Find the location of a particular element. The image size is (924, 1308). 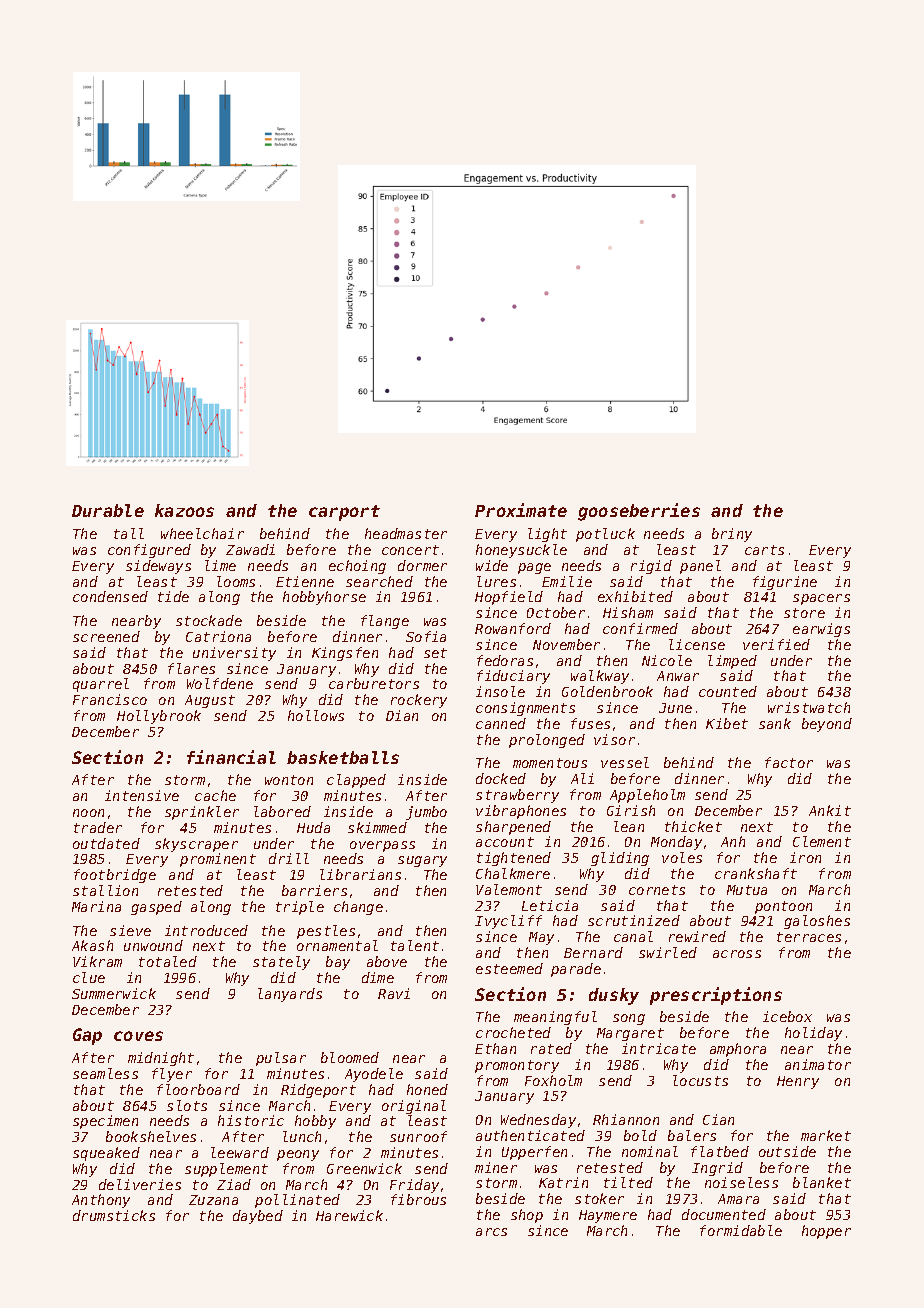

carts is located at coordinates (764, 550).
